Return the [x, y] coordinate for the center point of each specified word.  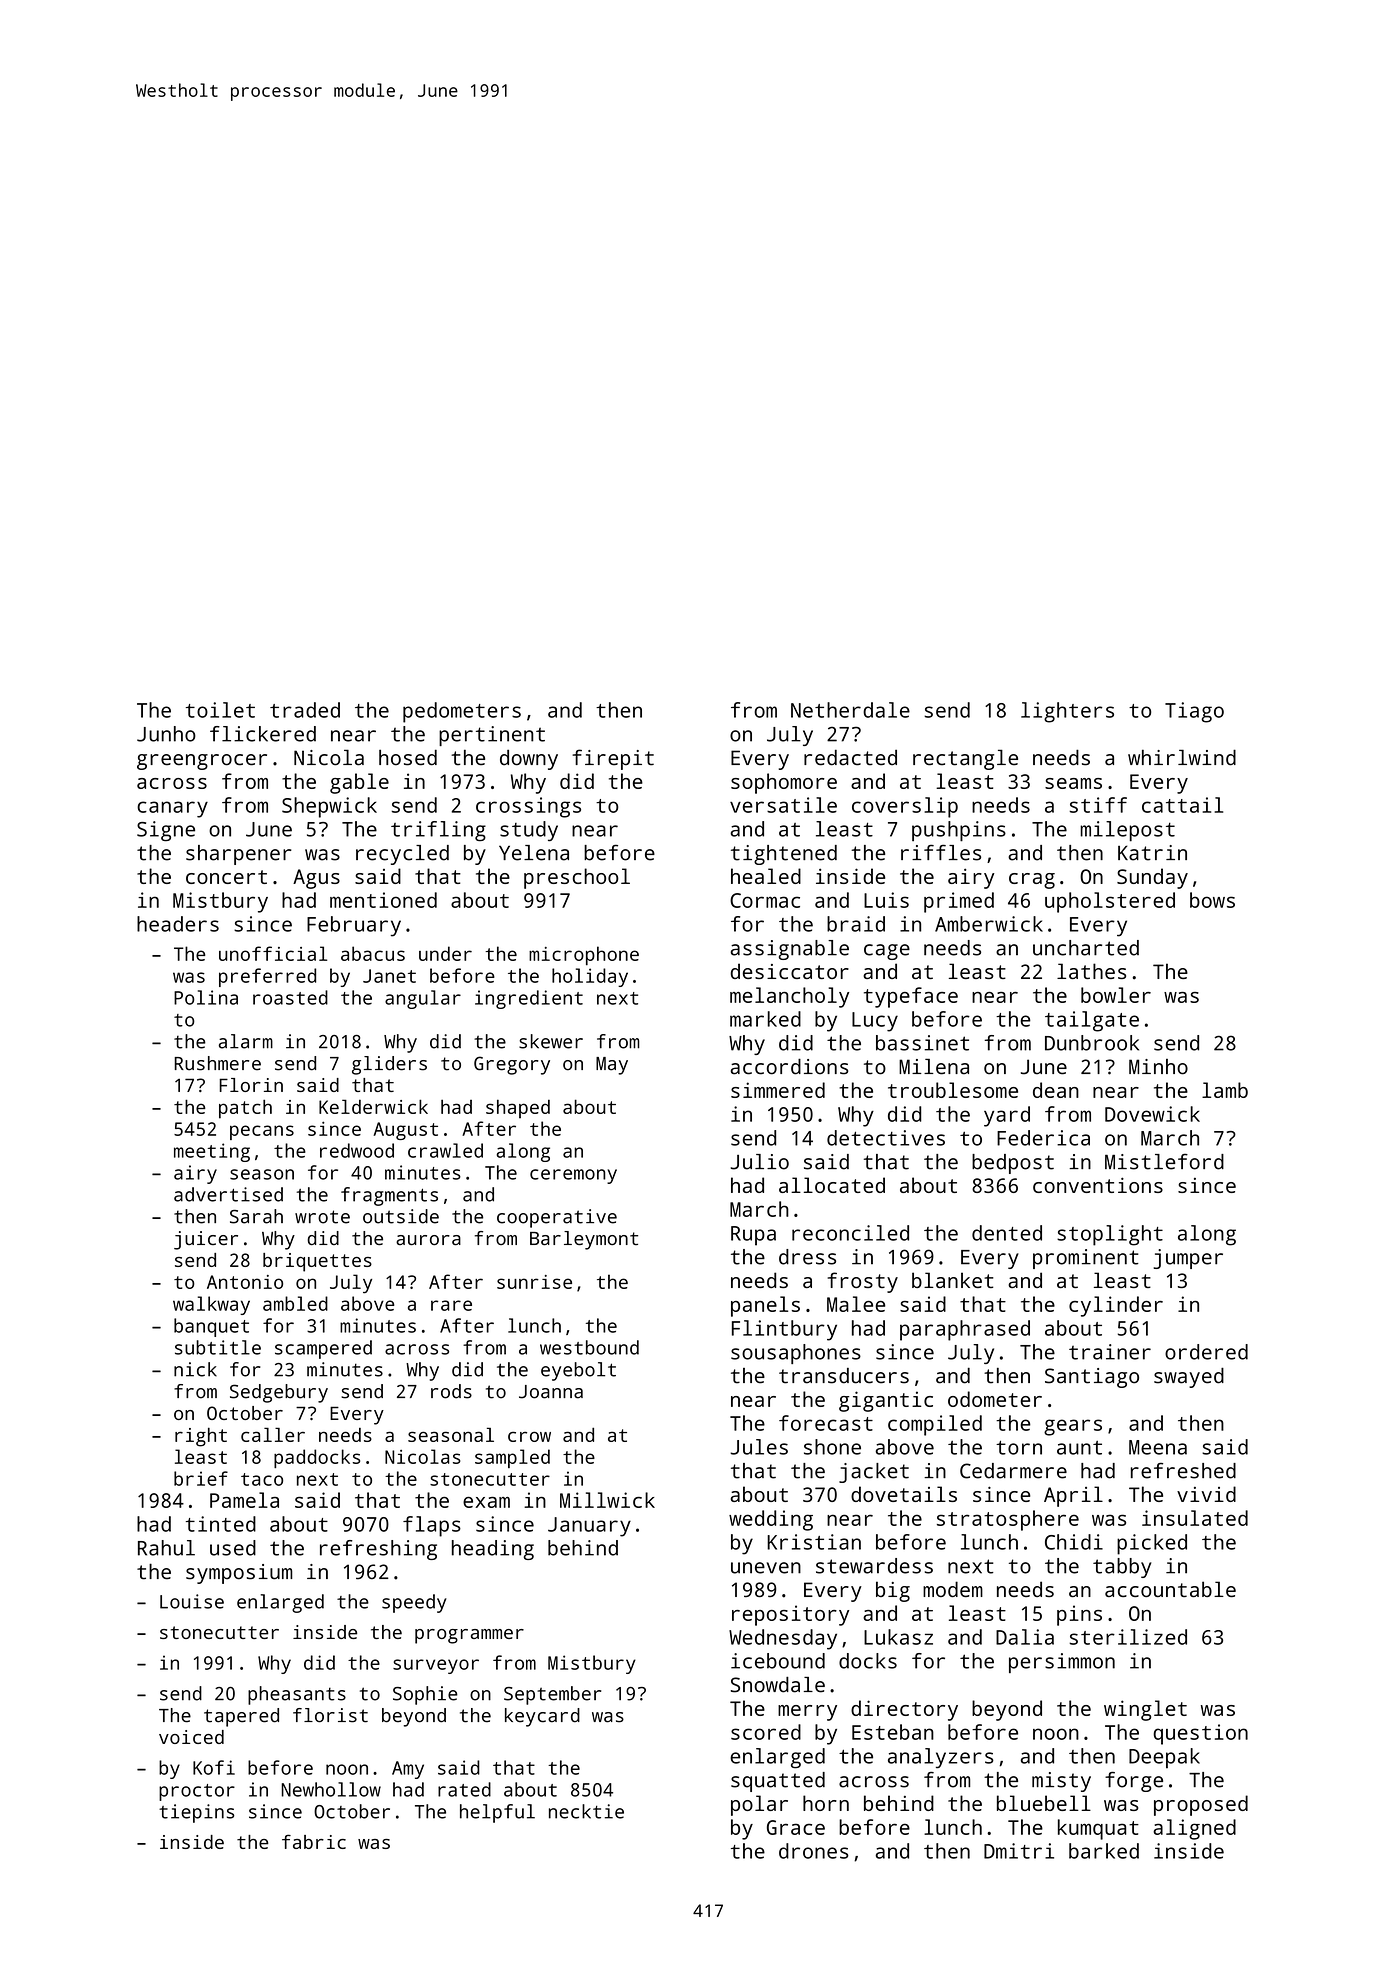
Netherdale [850, 710]
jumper [1188, 1259]
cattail [1182, 805]
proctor [197, 1792]
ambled [295, 1303]
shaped [518, 1109]
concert [226, 877]
